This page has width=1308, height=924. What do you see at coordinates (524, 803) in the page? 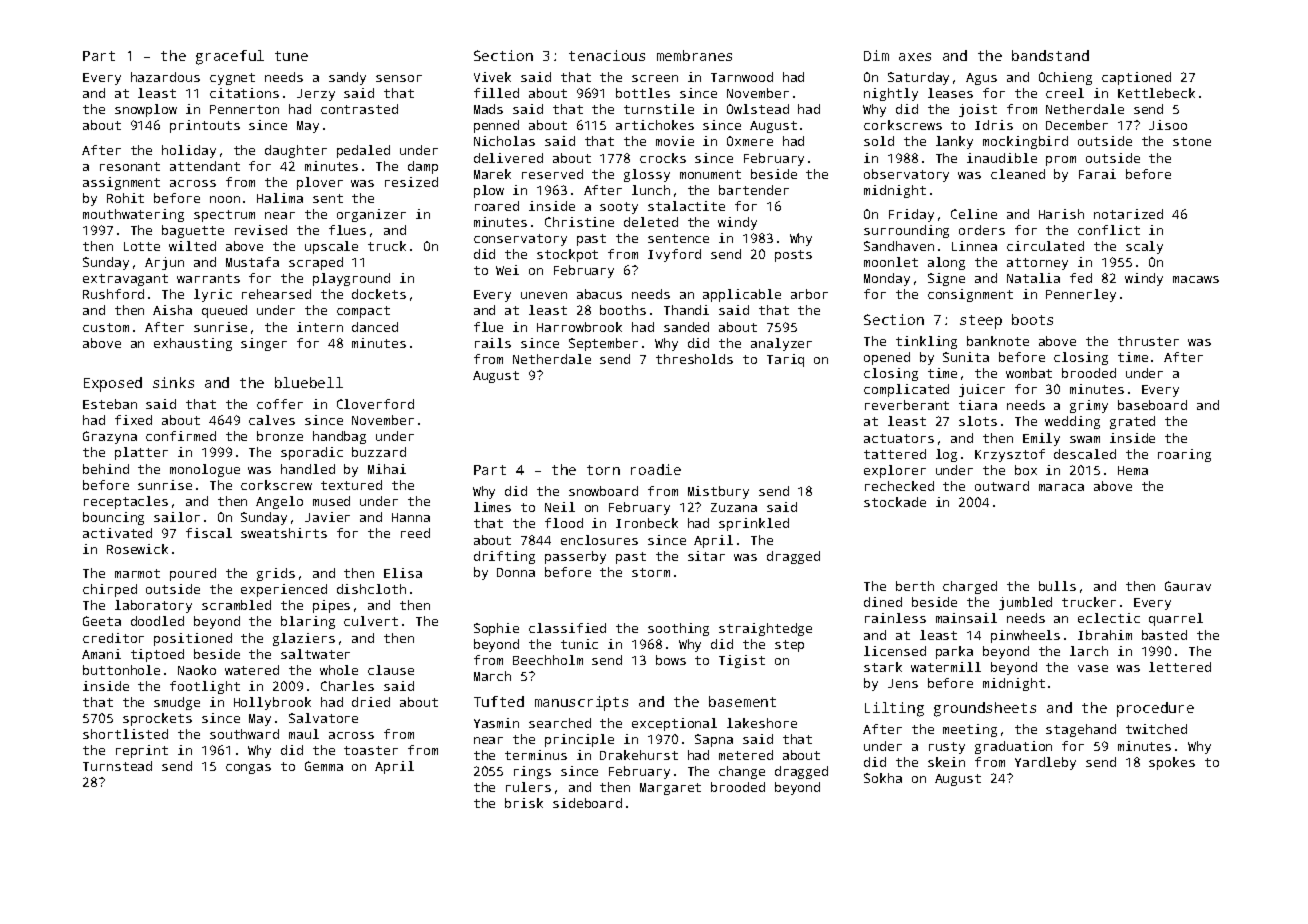
I see `brisk` at bounding box center [524, 803].
